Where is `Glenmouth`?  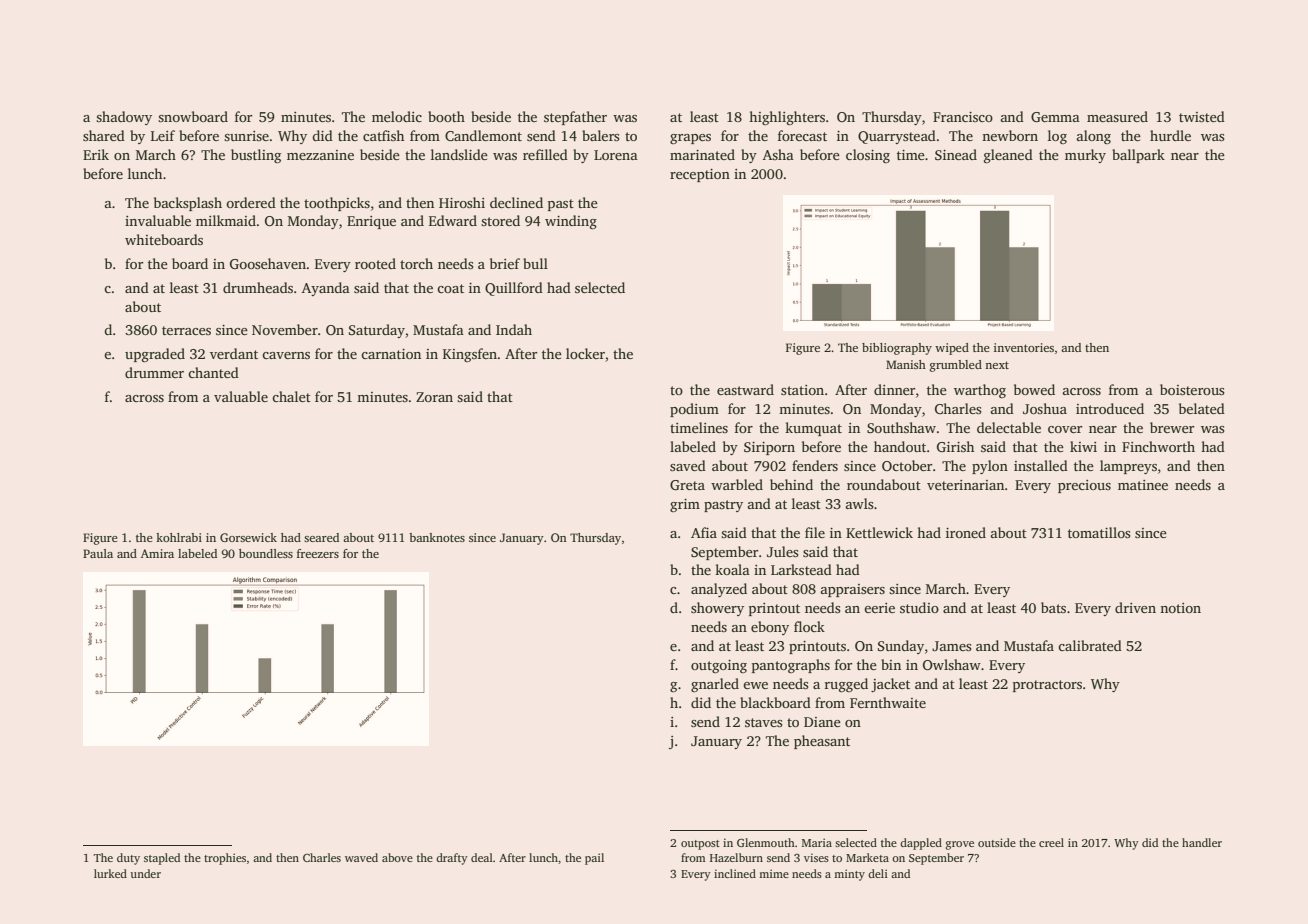 Glenmouth is located at coordinates (766, 842).
